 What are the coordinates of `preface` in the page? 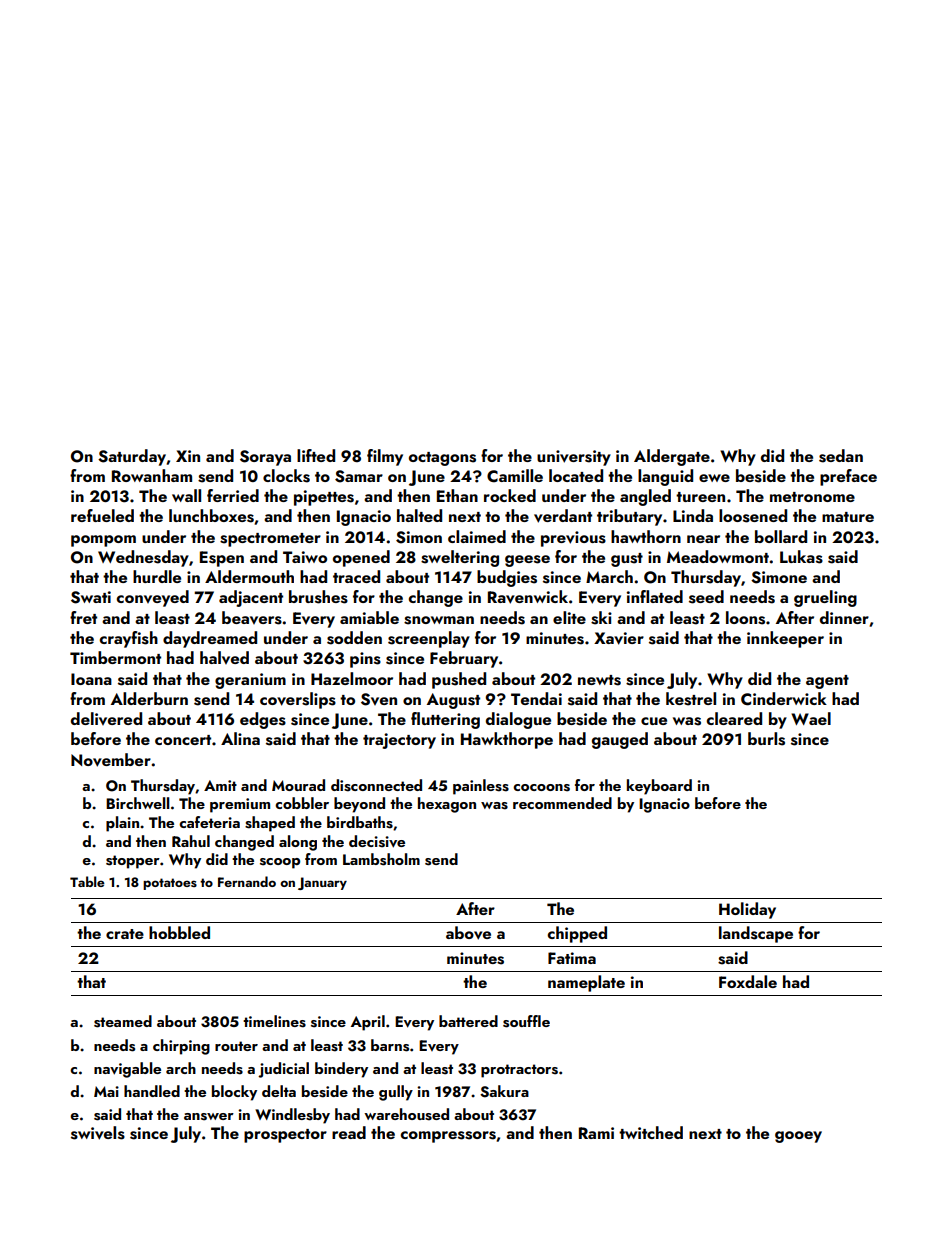 It's located at (848, 477).
